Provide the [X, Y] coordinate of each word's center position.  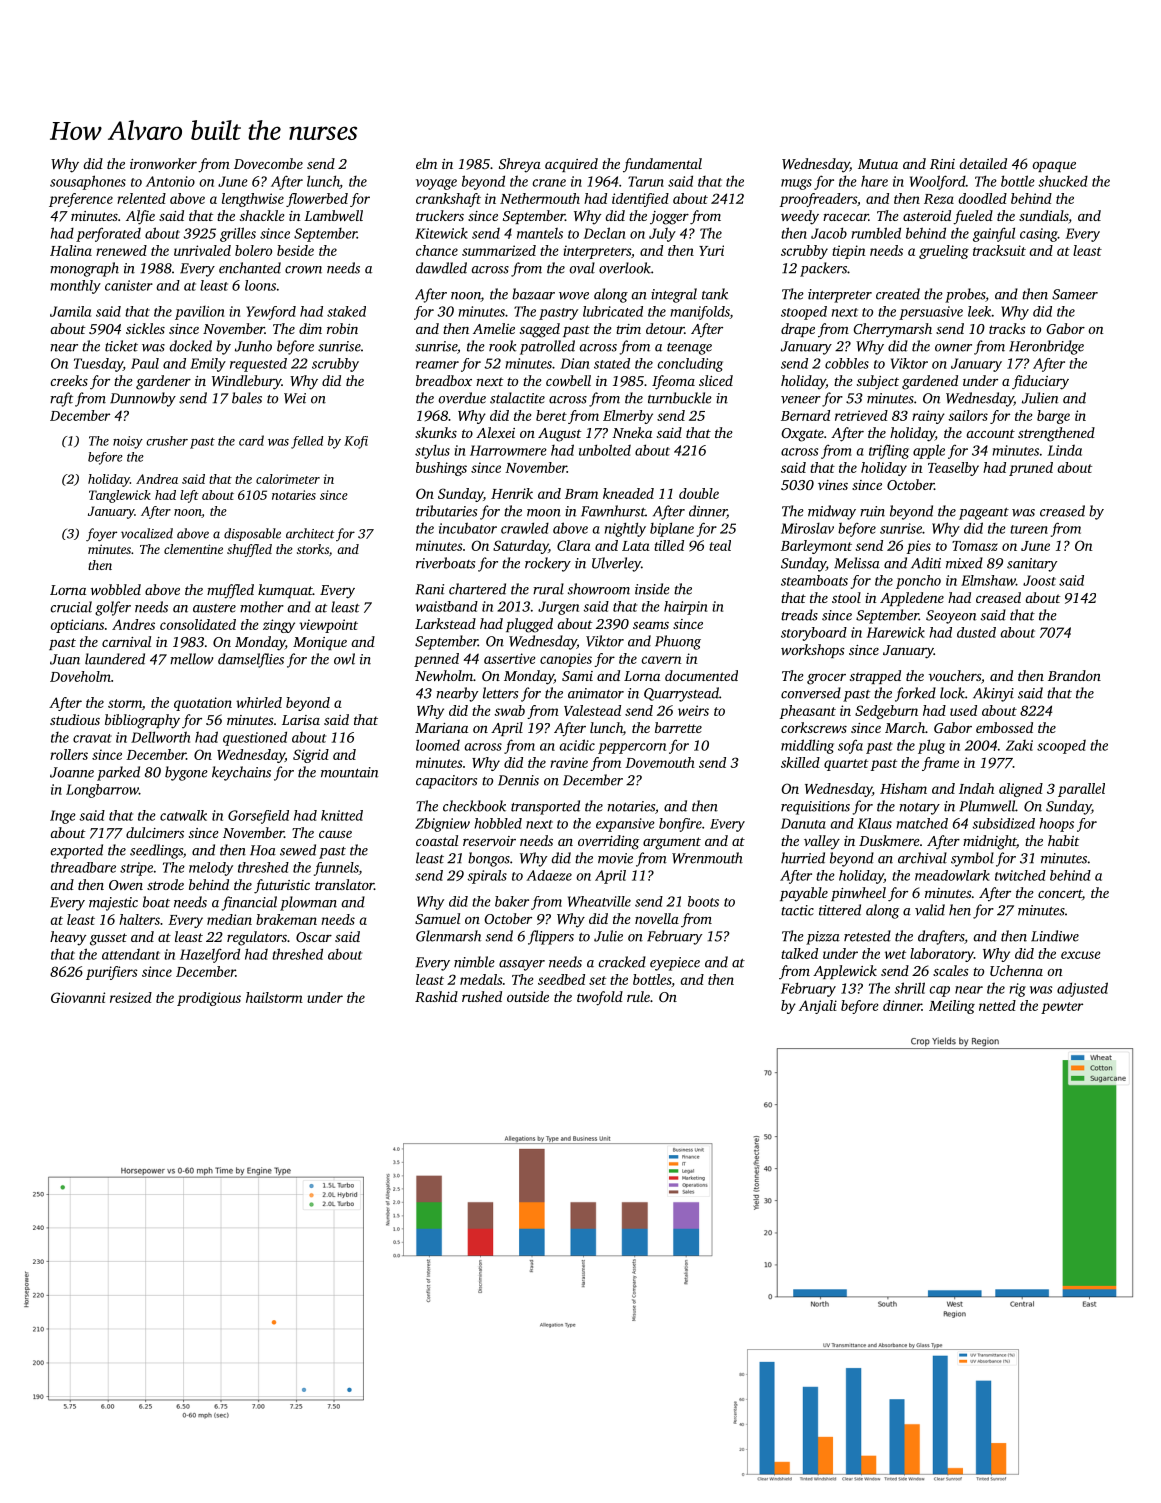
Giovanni [78, 997]
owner [953, 348]
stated [612, 363]
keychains [241, 773]
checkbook [474, 806]
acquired [571, 165]
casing [1039, 235]
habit [1064, 840]
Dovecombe [268, 163]
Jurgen [558, 608]
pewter [1062, 1008]
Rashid [436, 996]
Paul [145, 363]
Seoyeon [951, 617]
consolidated [198, 624]
